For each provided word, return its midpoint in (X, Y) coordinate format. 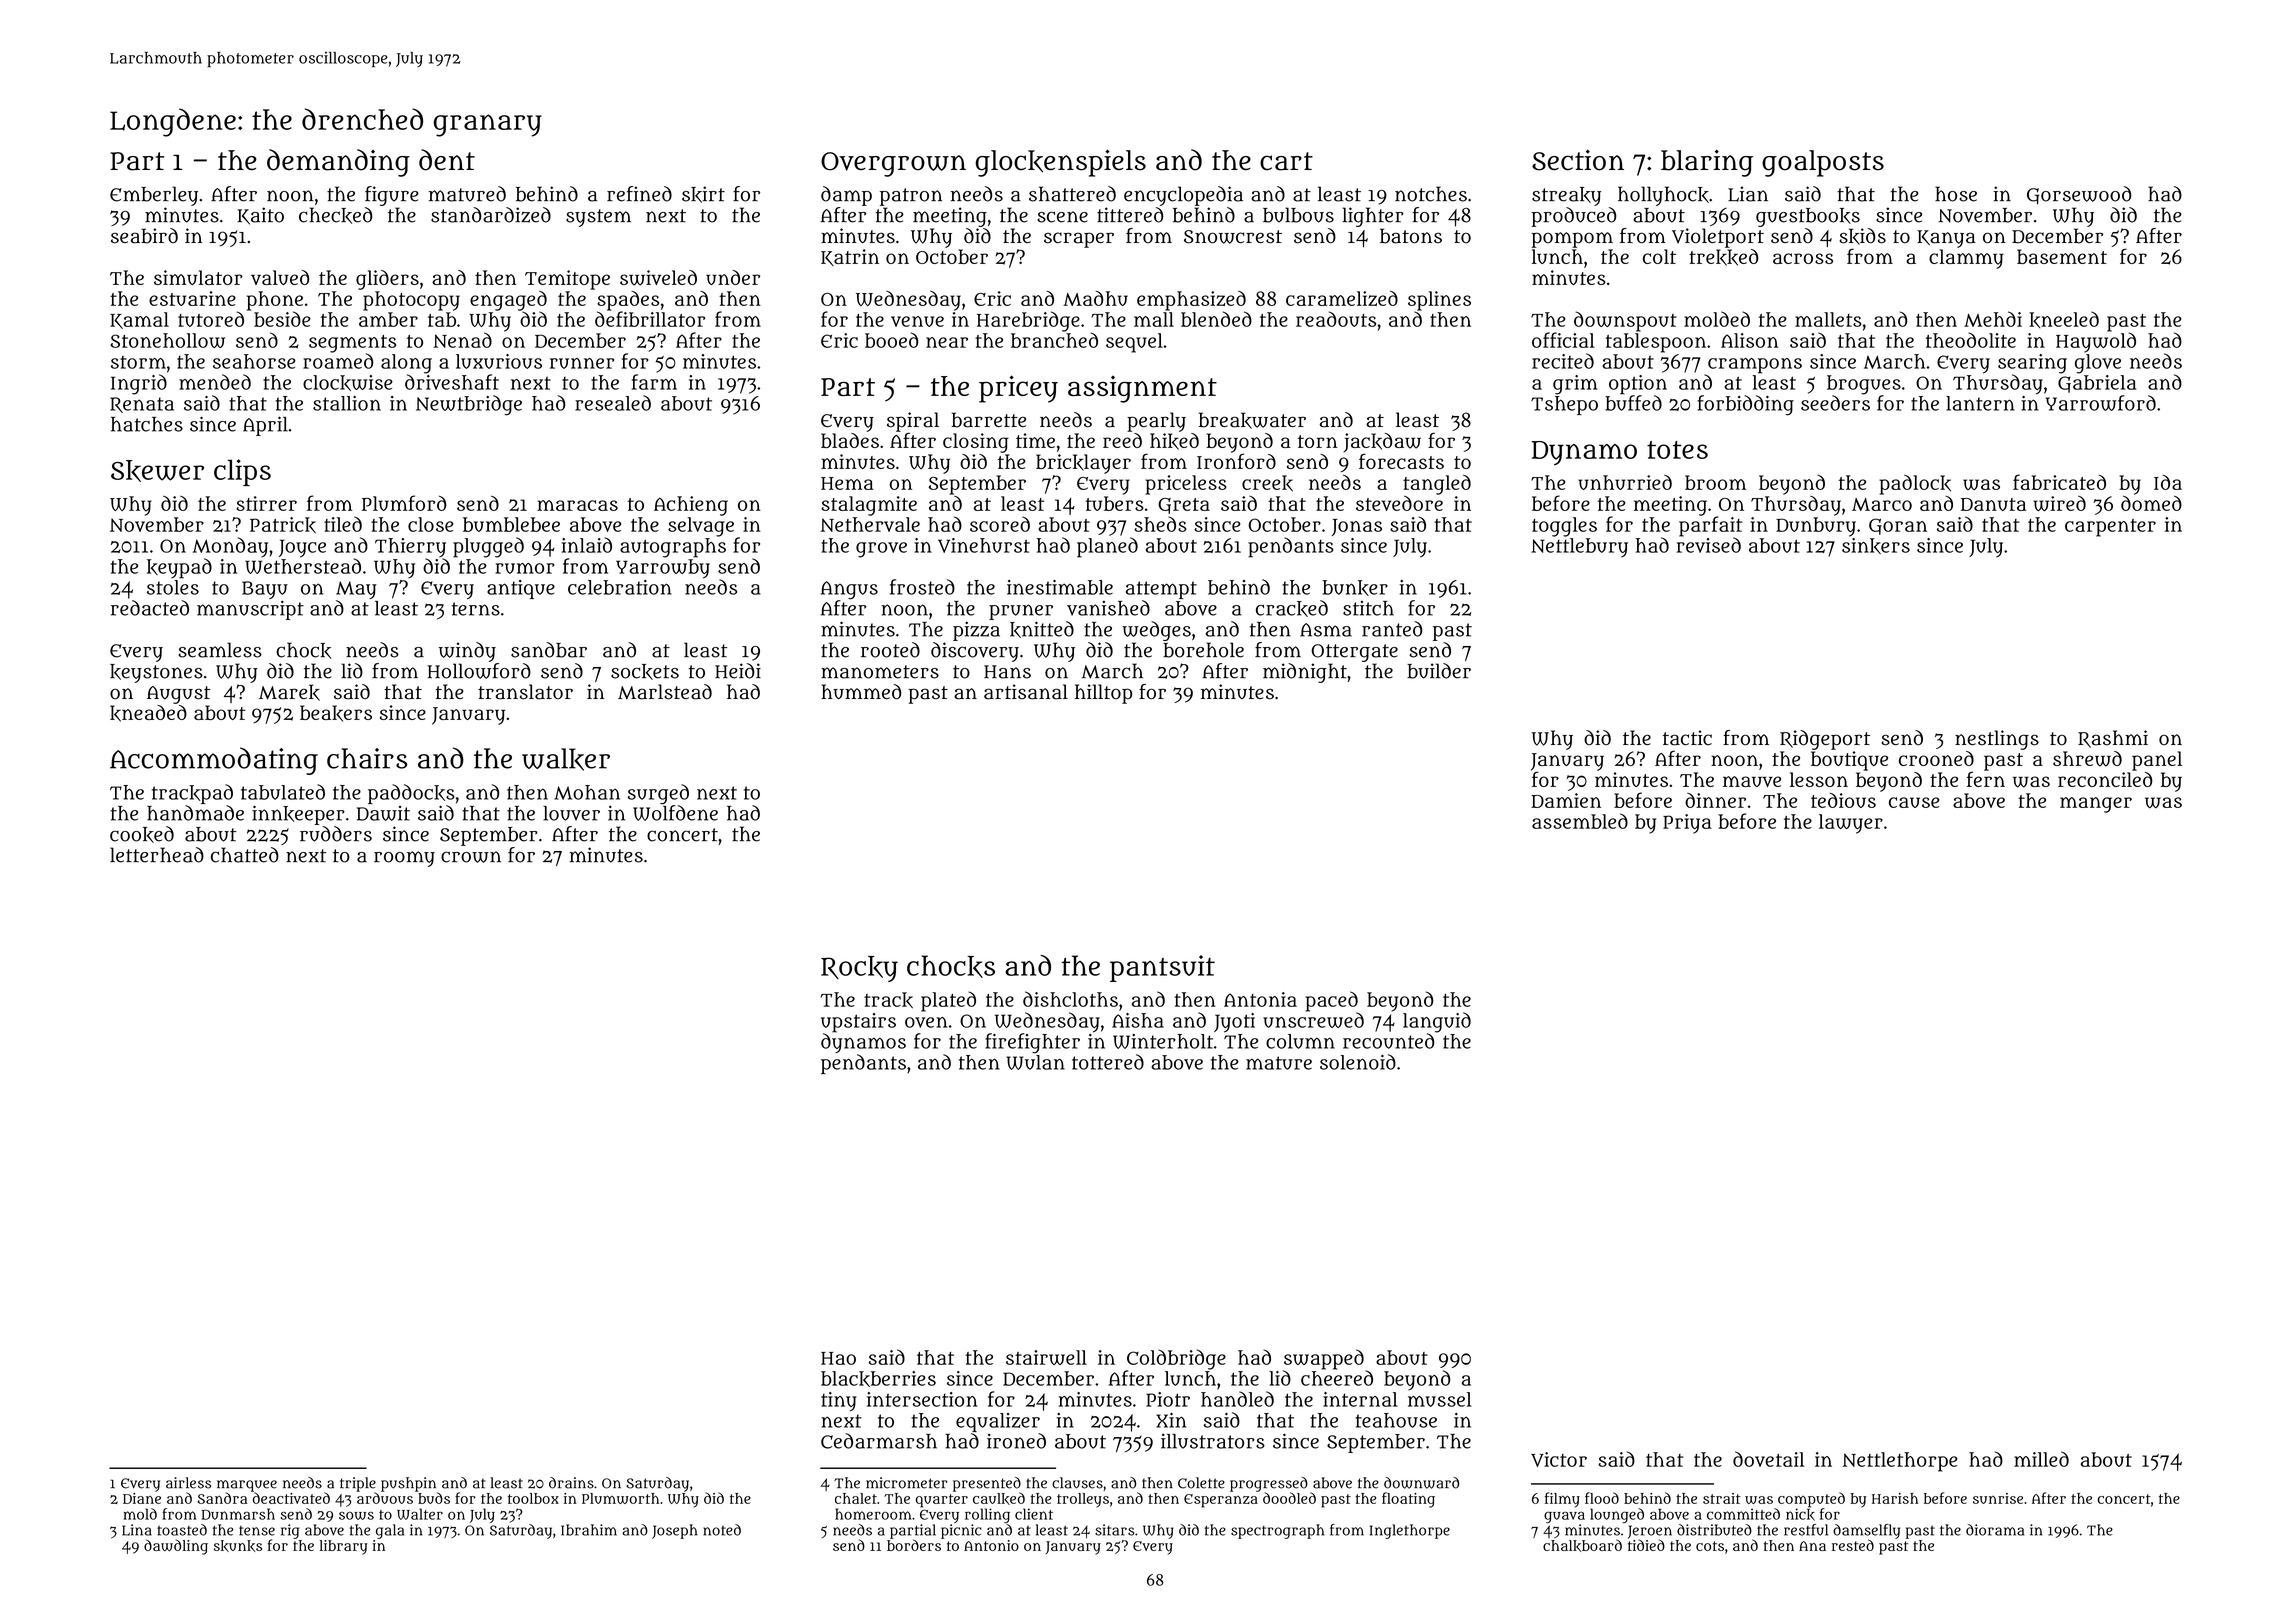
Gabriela (2097, 384)
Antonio (991, 1545)
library (344, 1547)
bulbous (1298, 215)
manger (2096, 805)
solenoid (1358, 1062)
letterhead (157, 855)
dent (447, 160)
